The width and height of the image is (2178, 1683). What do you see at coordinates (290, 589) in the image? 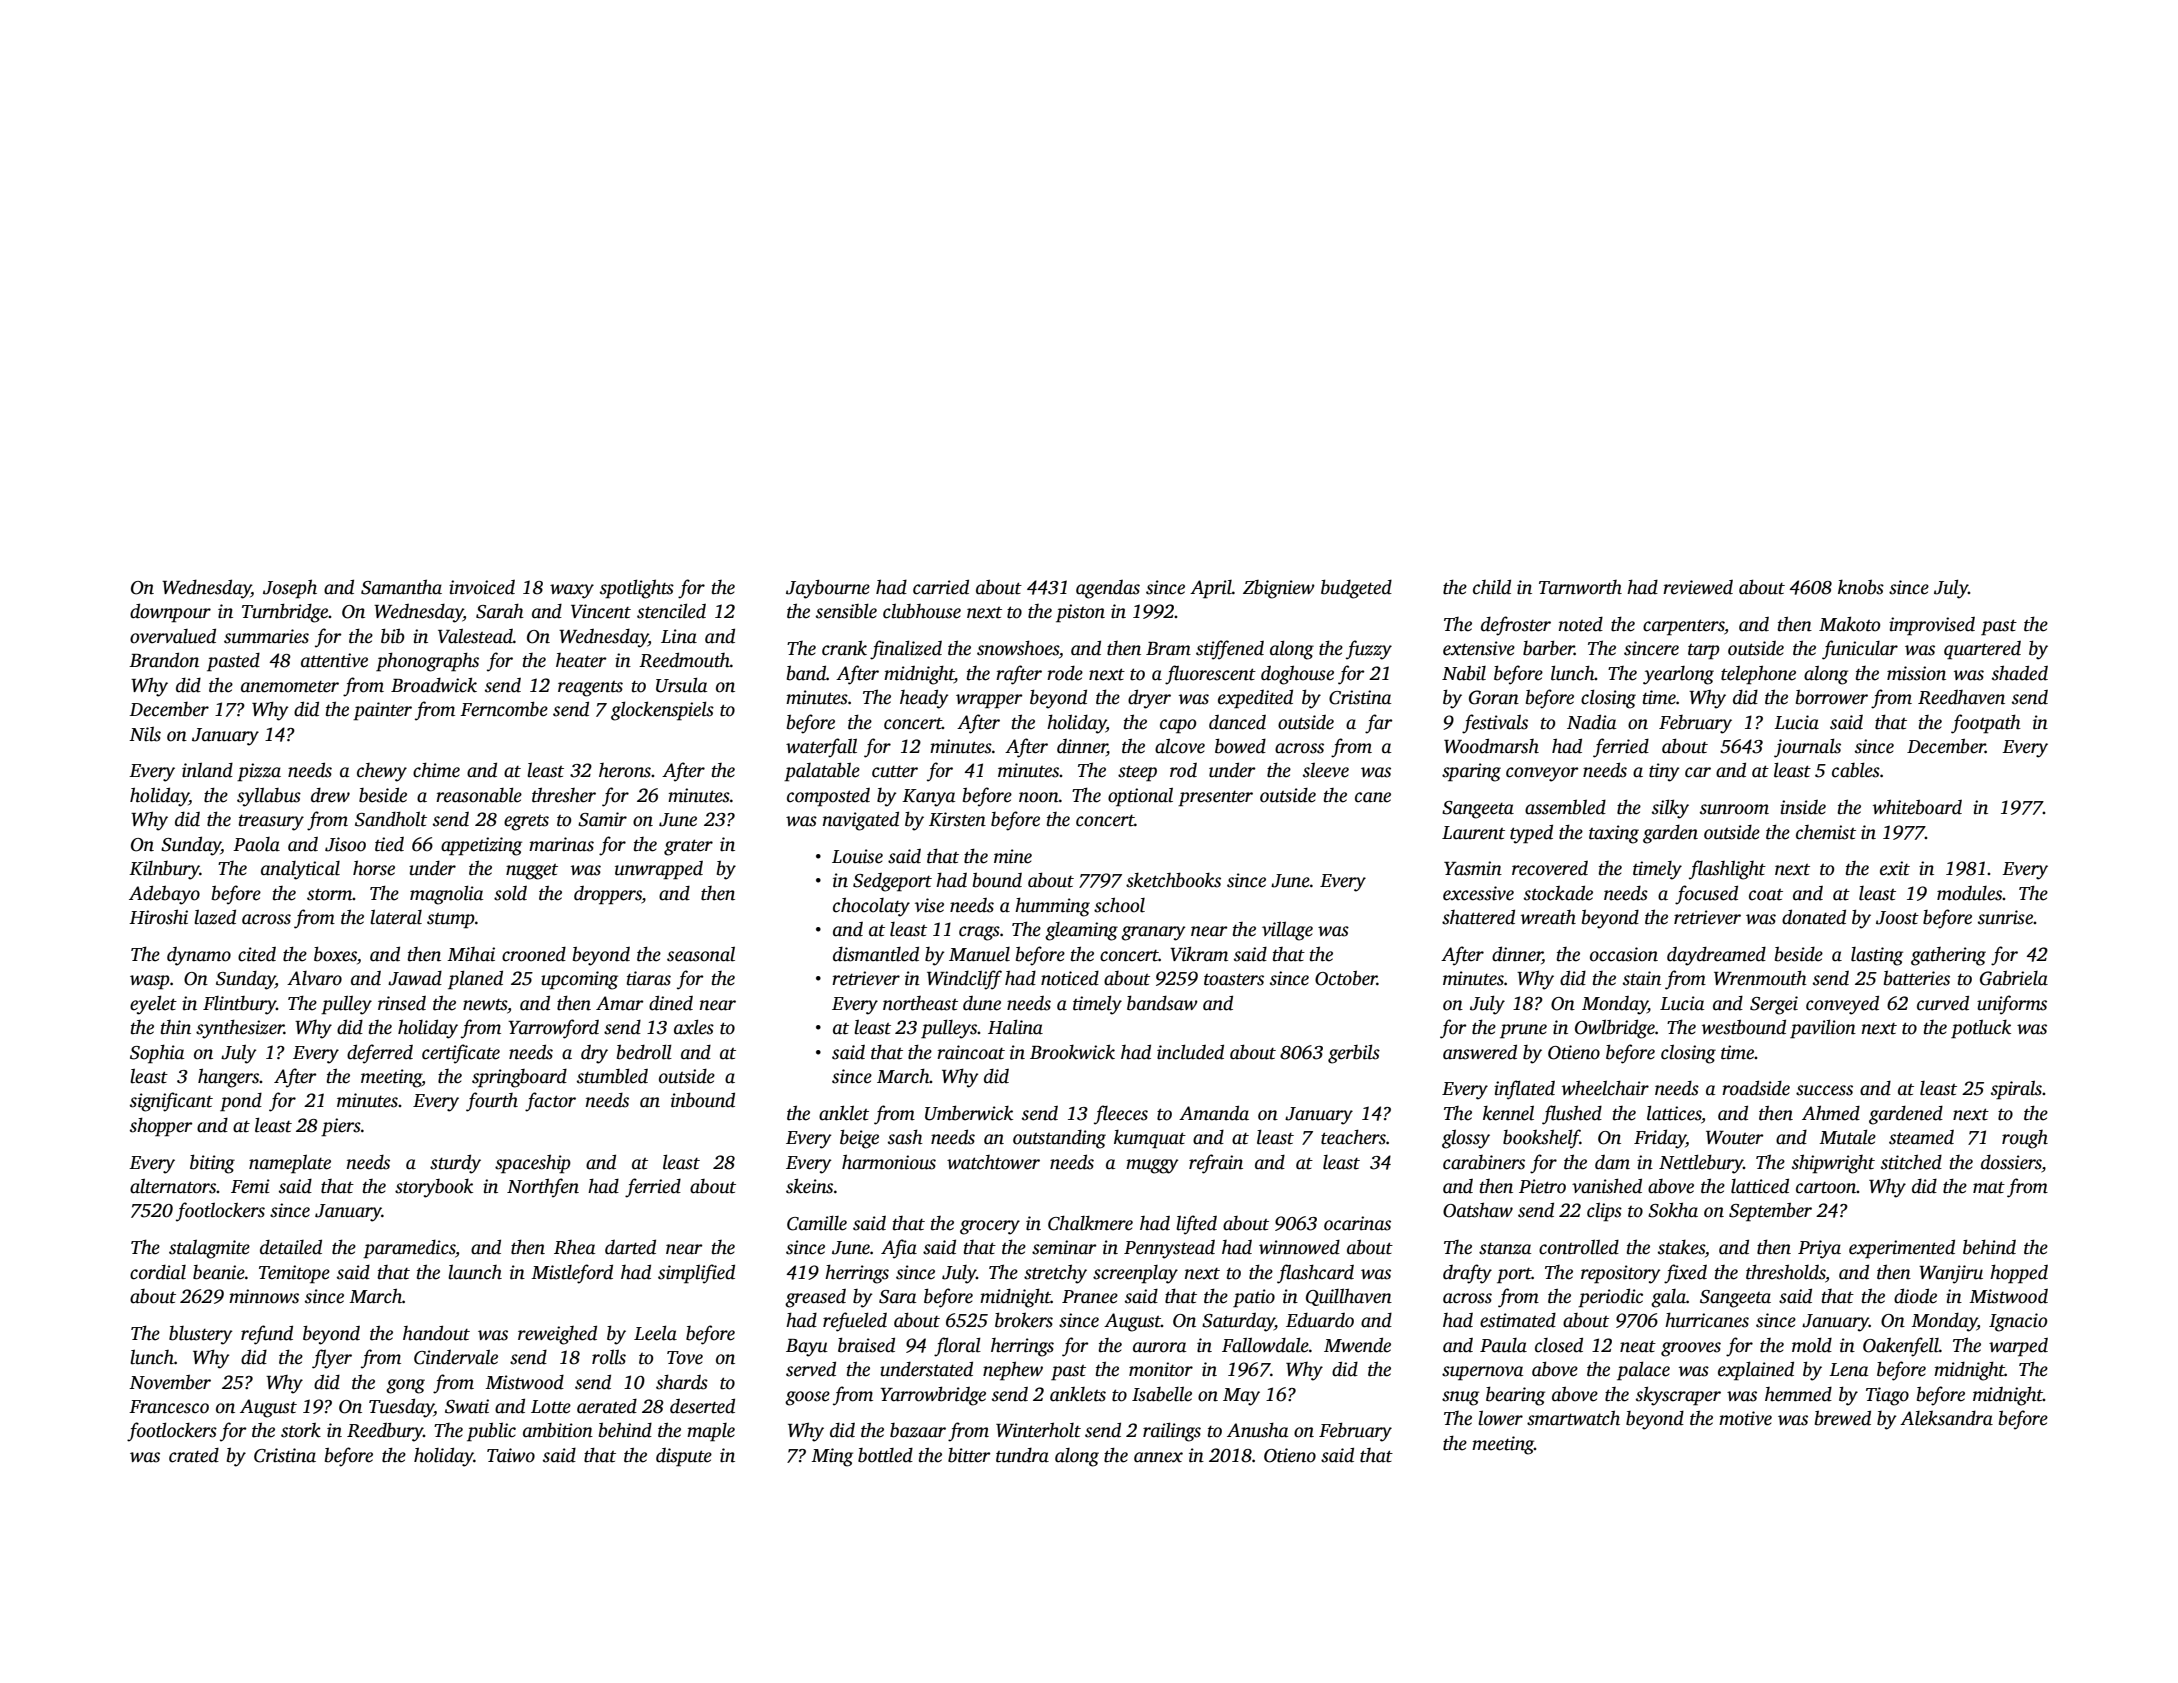
I see `Joseph` at bounding box center [290, 589].
